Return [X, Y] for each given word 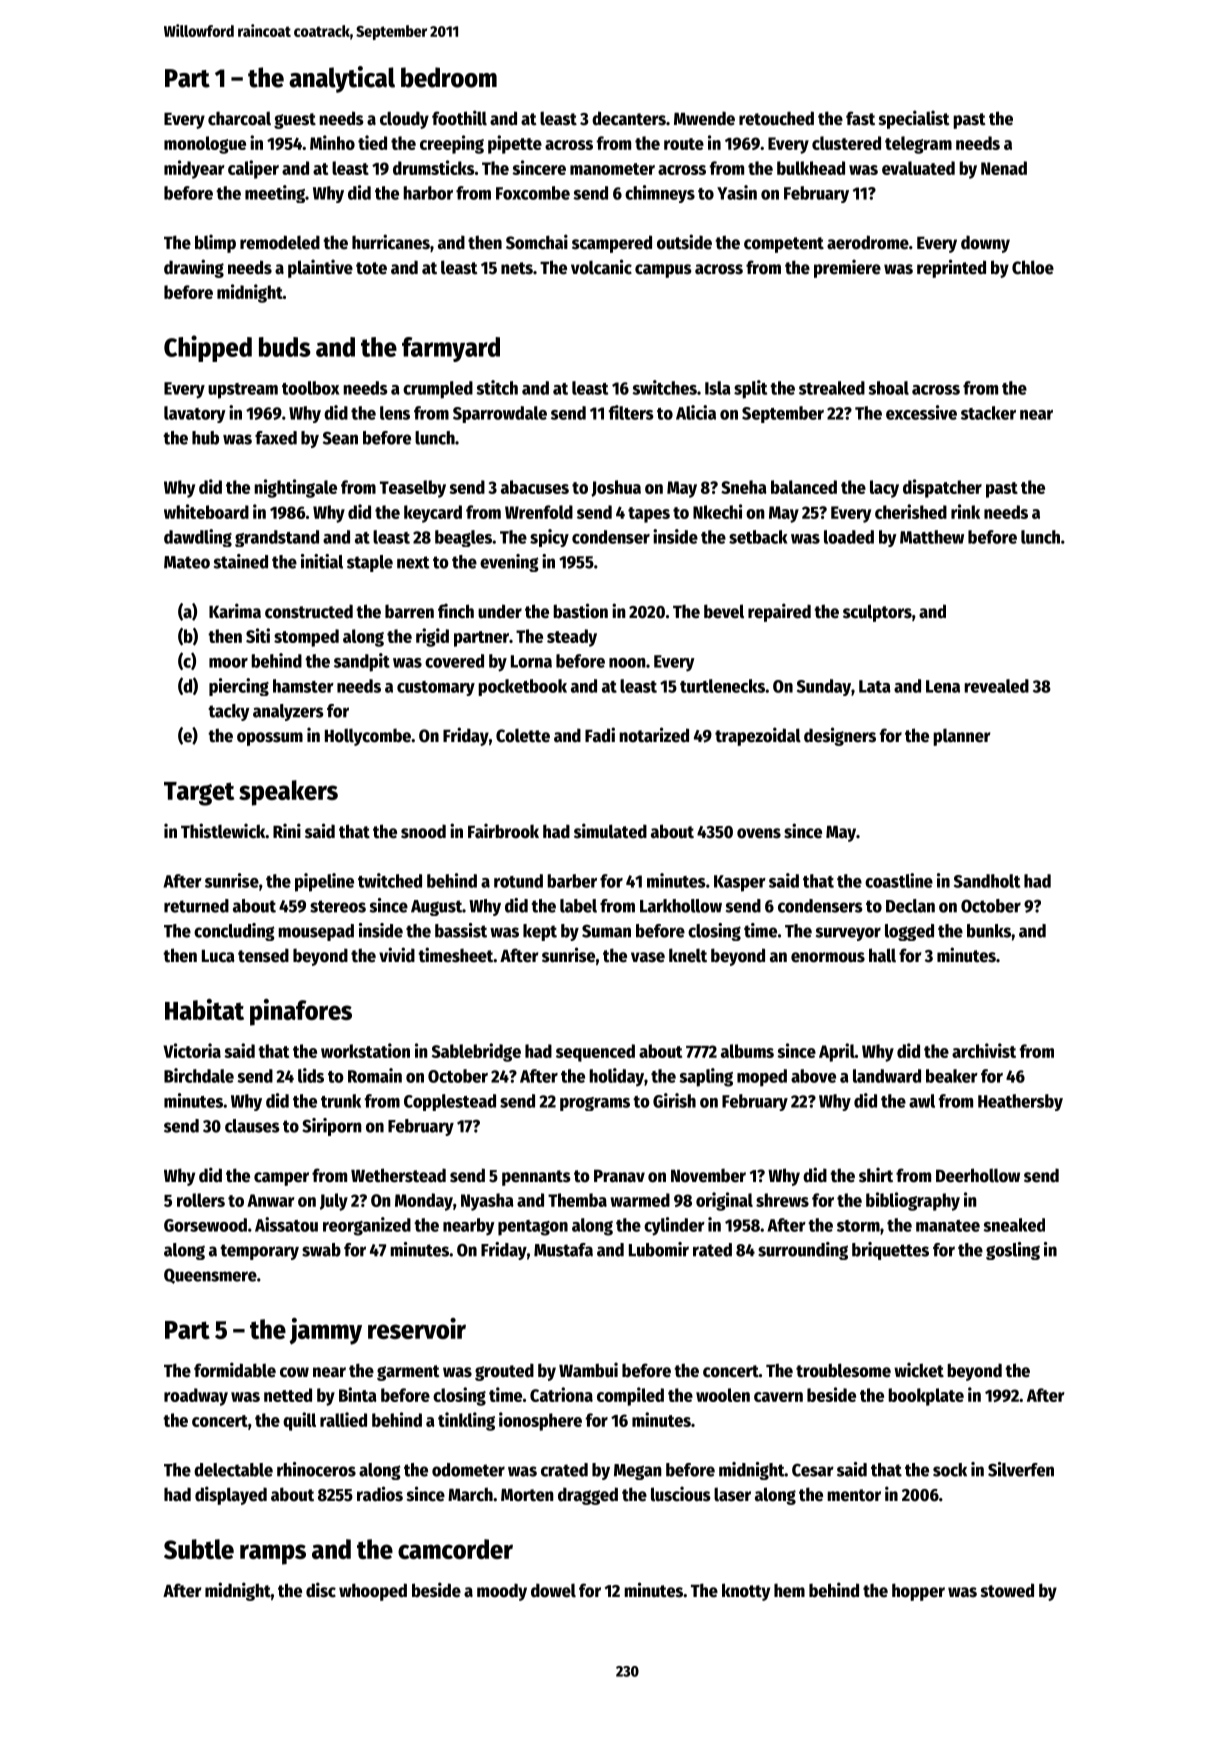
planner [962, 737]
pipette [515, 144]
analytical [342, 79]
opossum [270, 739]
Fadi [600, 735]
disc [321, 1590]
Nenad [1004, 168]
